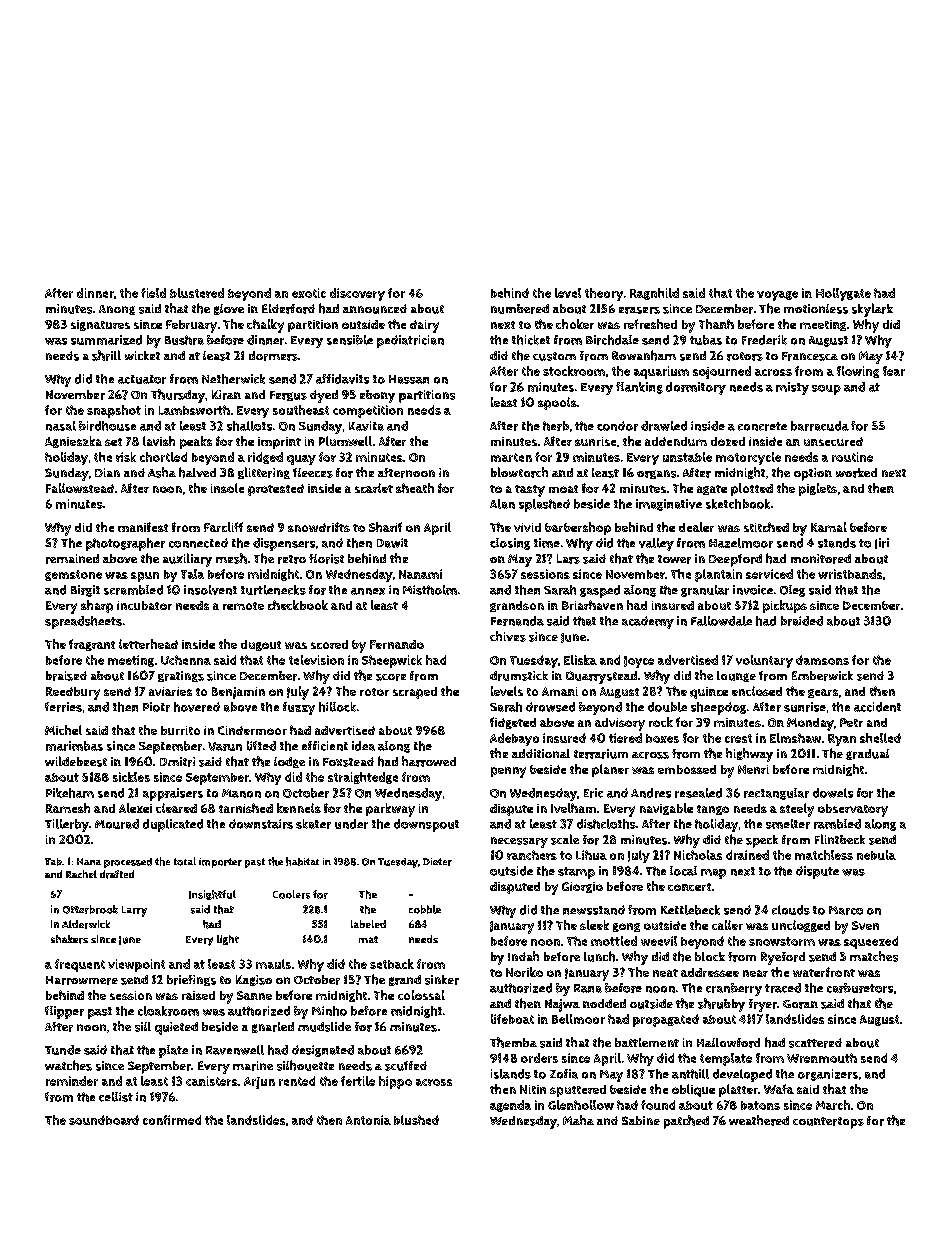 The image size is (952, 1233). Describe the element at coordinates (145, 577) in the screenshot. I see `spun` at that location.
